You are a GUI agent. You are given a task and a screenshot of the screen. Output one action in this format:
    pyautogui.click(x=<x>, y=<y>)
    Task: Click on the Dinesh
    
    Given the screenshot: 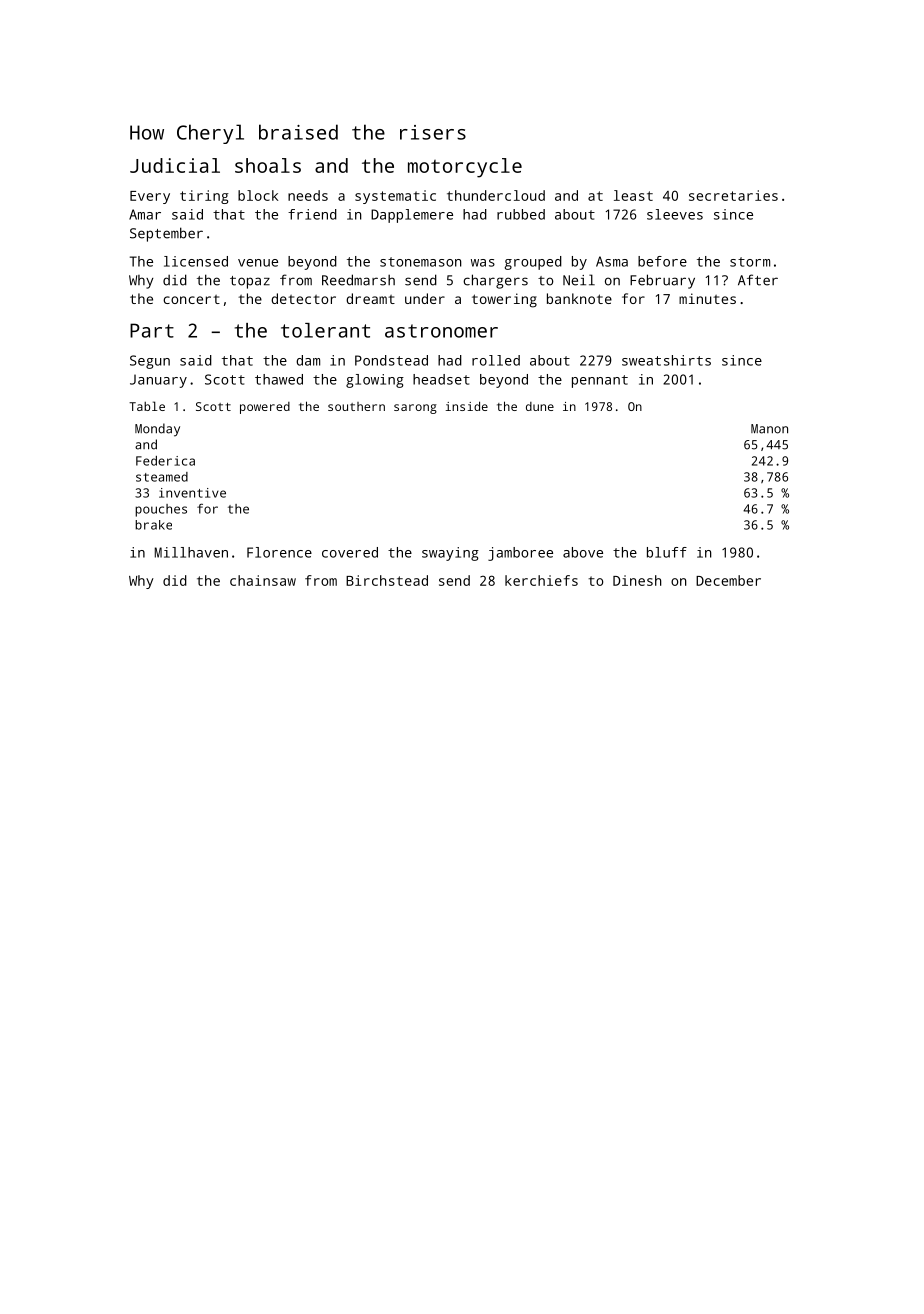 What is the action you would take?
    pyautogui.click(x=637, y=580)
